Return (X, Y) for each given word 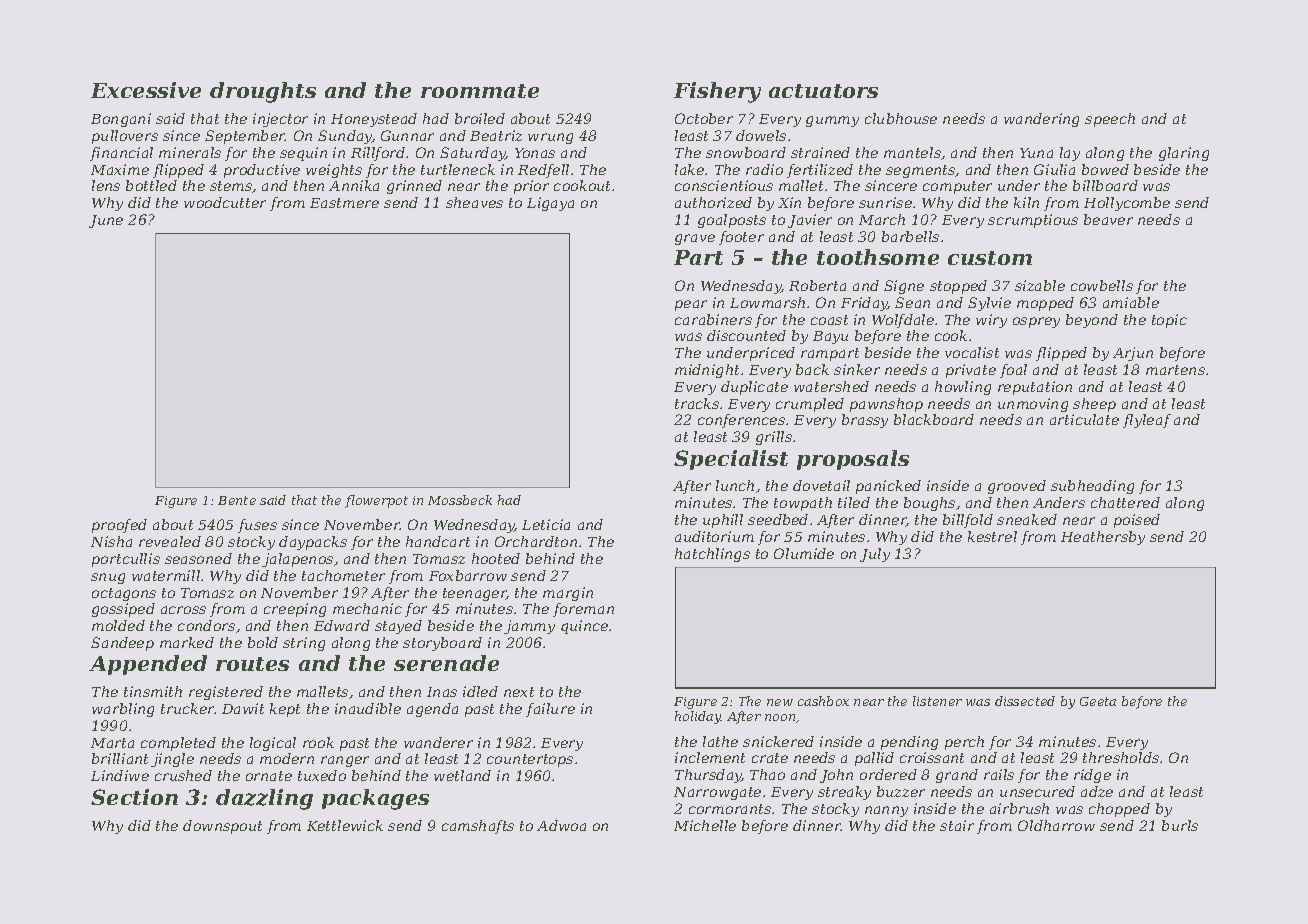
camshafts (478, 827)
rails (999, 774)
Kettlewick (345, 825)
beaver (1108, 219)
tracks (697, 403)
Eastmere (344, 203)
